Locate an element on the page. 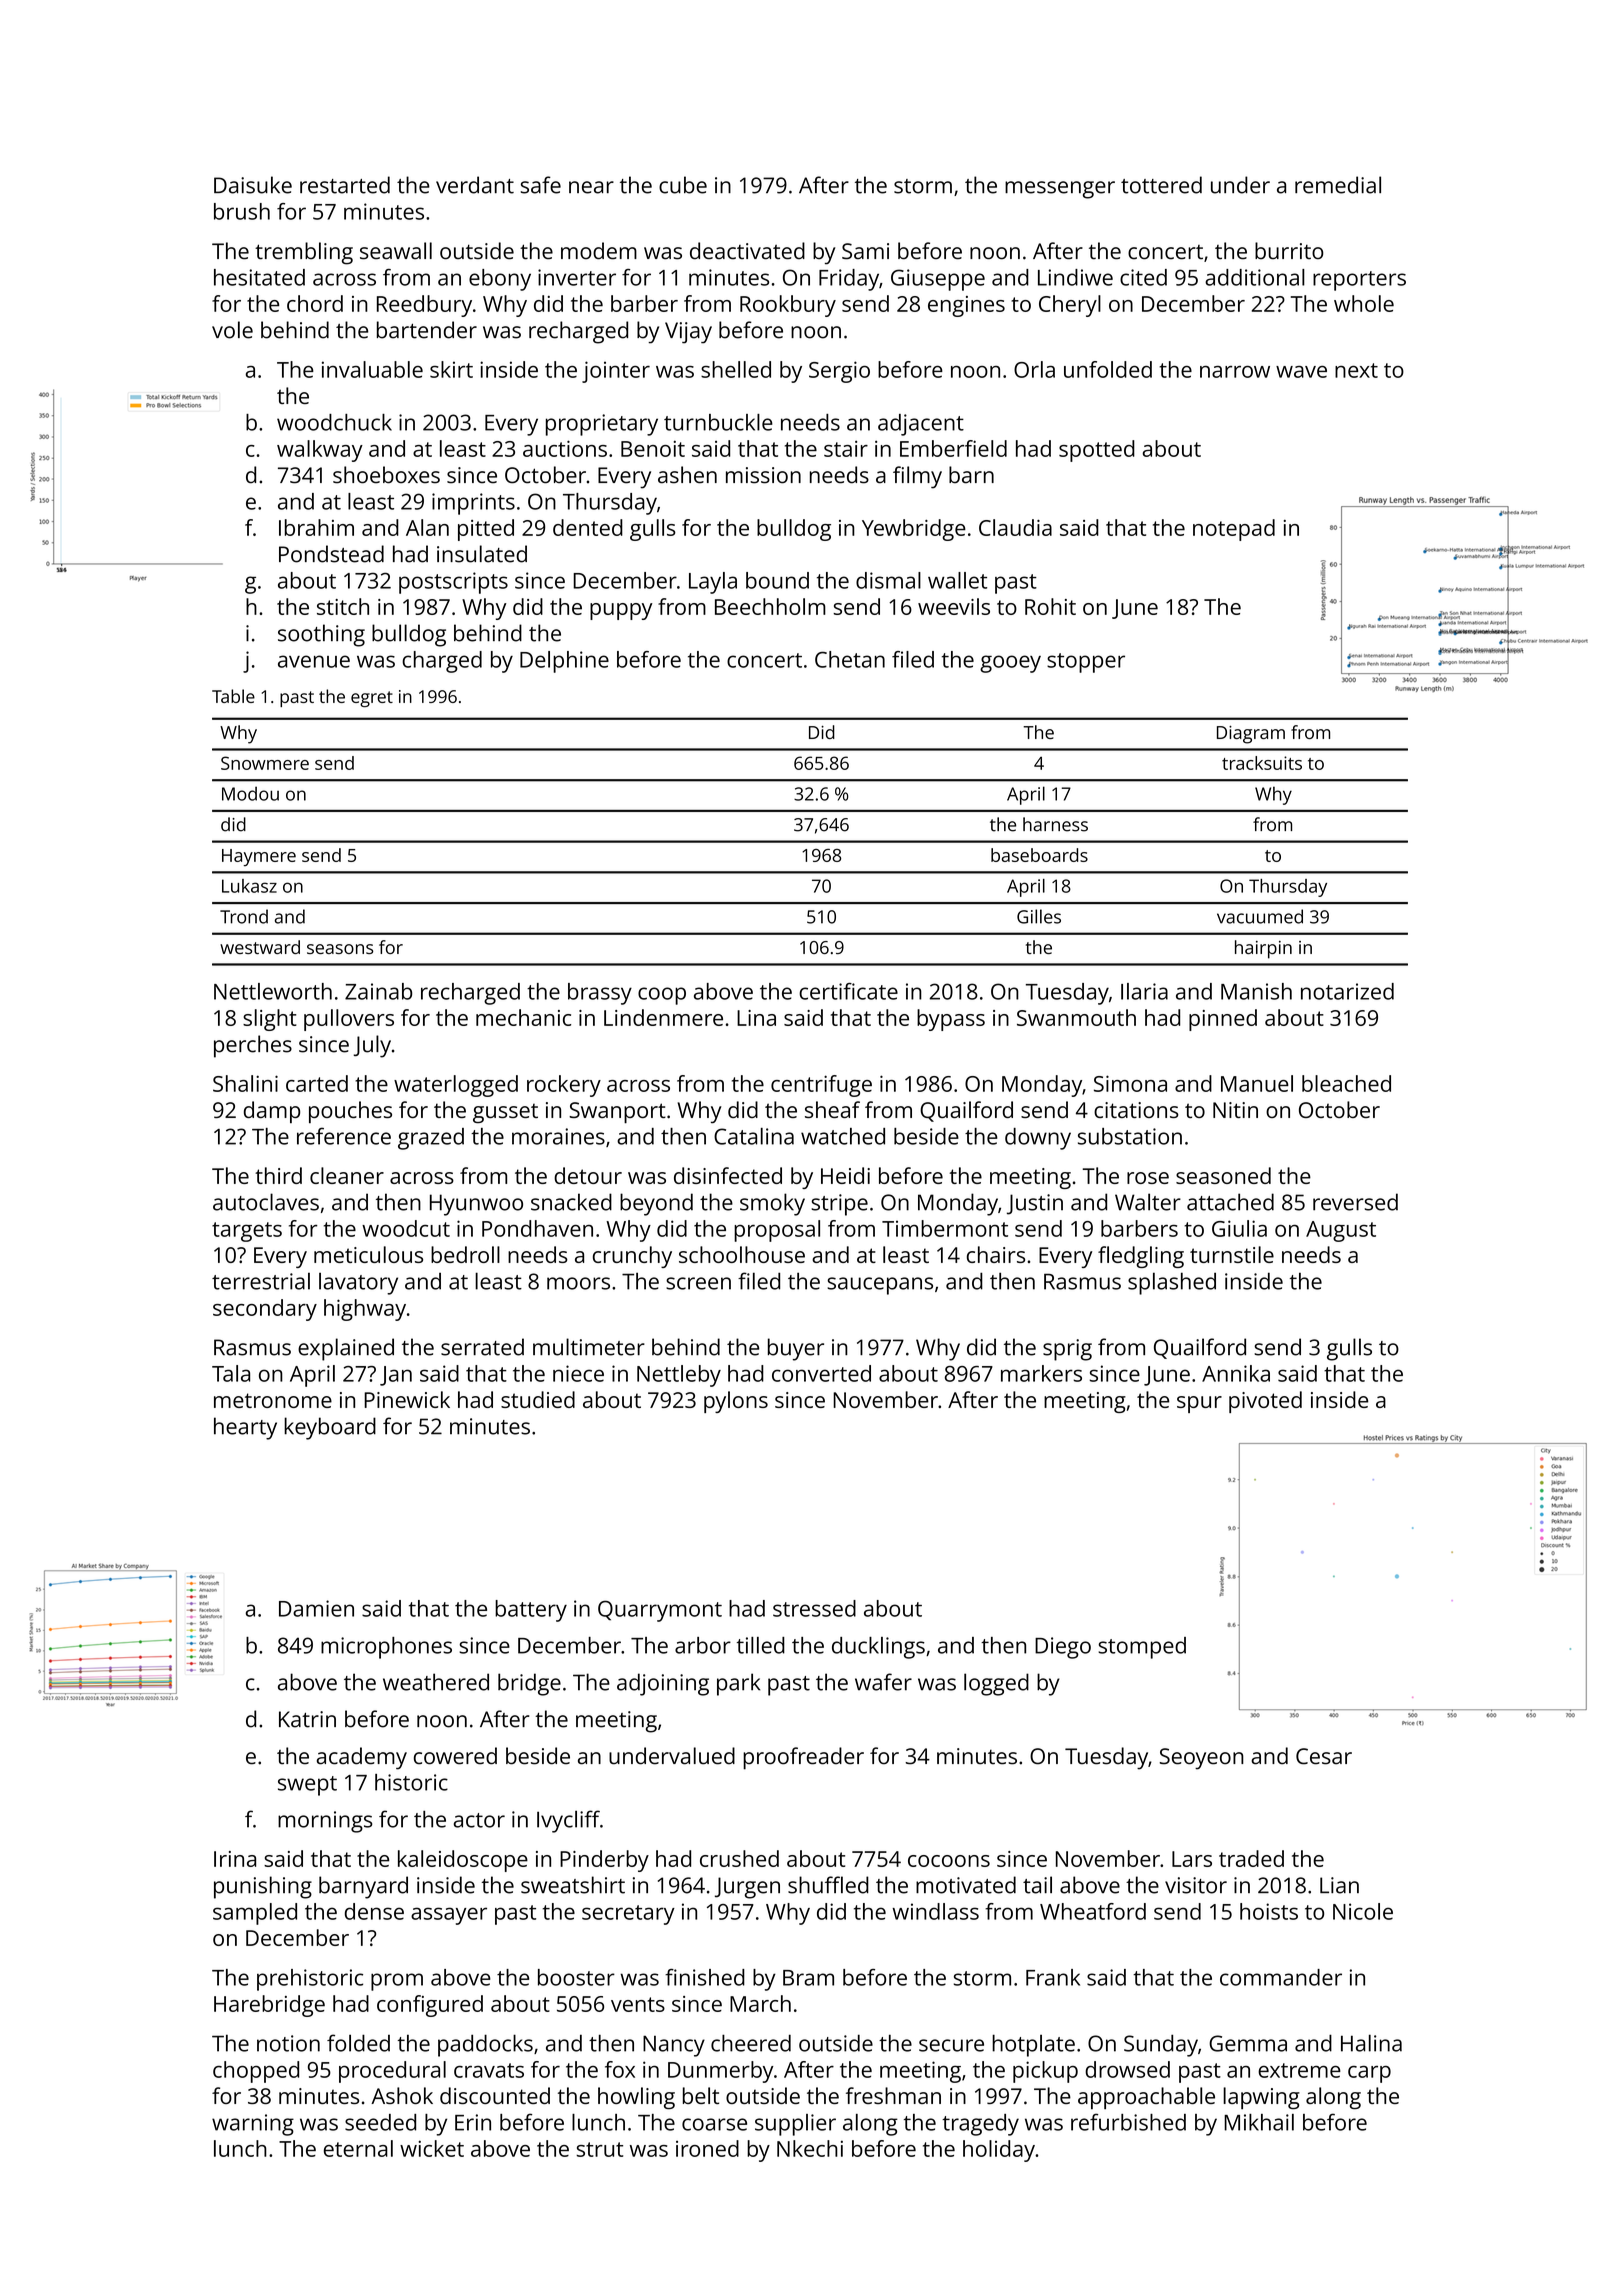 This document has height=2292, width=1620. notepad is located at coordinates (1234, 530).
